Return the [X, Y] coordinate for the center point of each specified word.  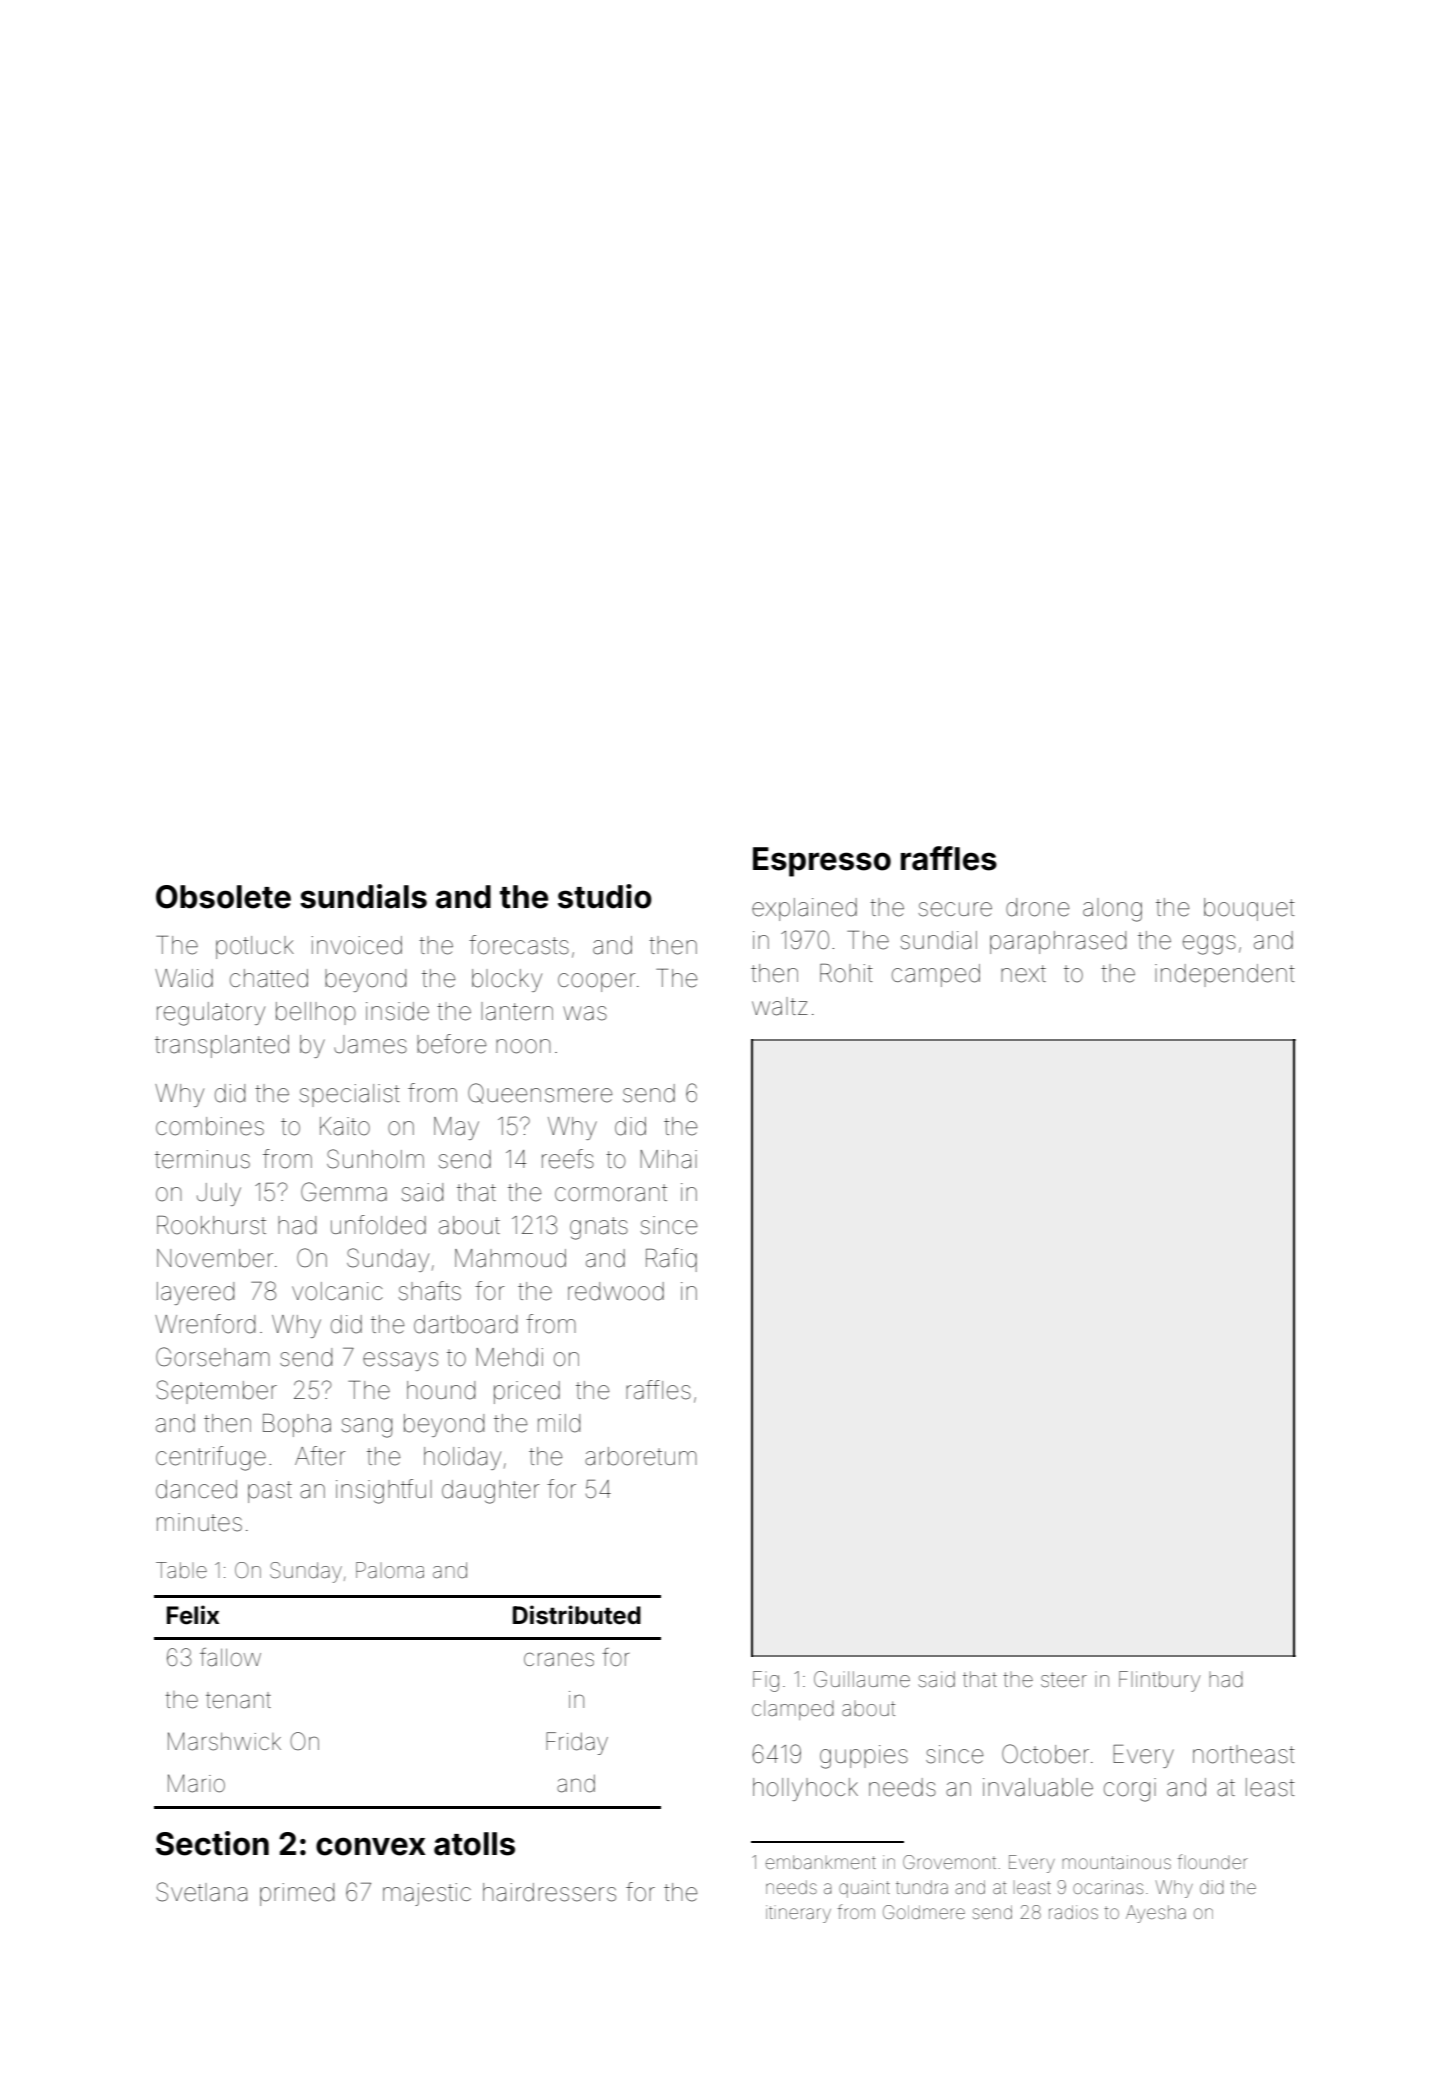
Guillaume [862, 1679]
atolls [474, 1844]
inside [397, 1011]
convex [371, 1846]
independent [1225, 975]
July [219, 1194]
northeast [1244, 1754]
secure [955, 909]
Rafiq [671, 1260]
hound [441, 1390]
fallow [230, 1657]
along [1112, 910]
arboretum [641, 1456]
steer [1064, 1680]
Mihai [668, 1159]
